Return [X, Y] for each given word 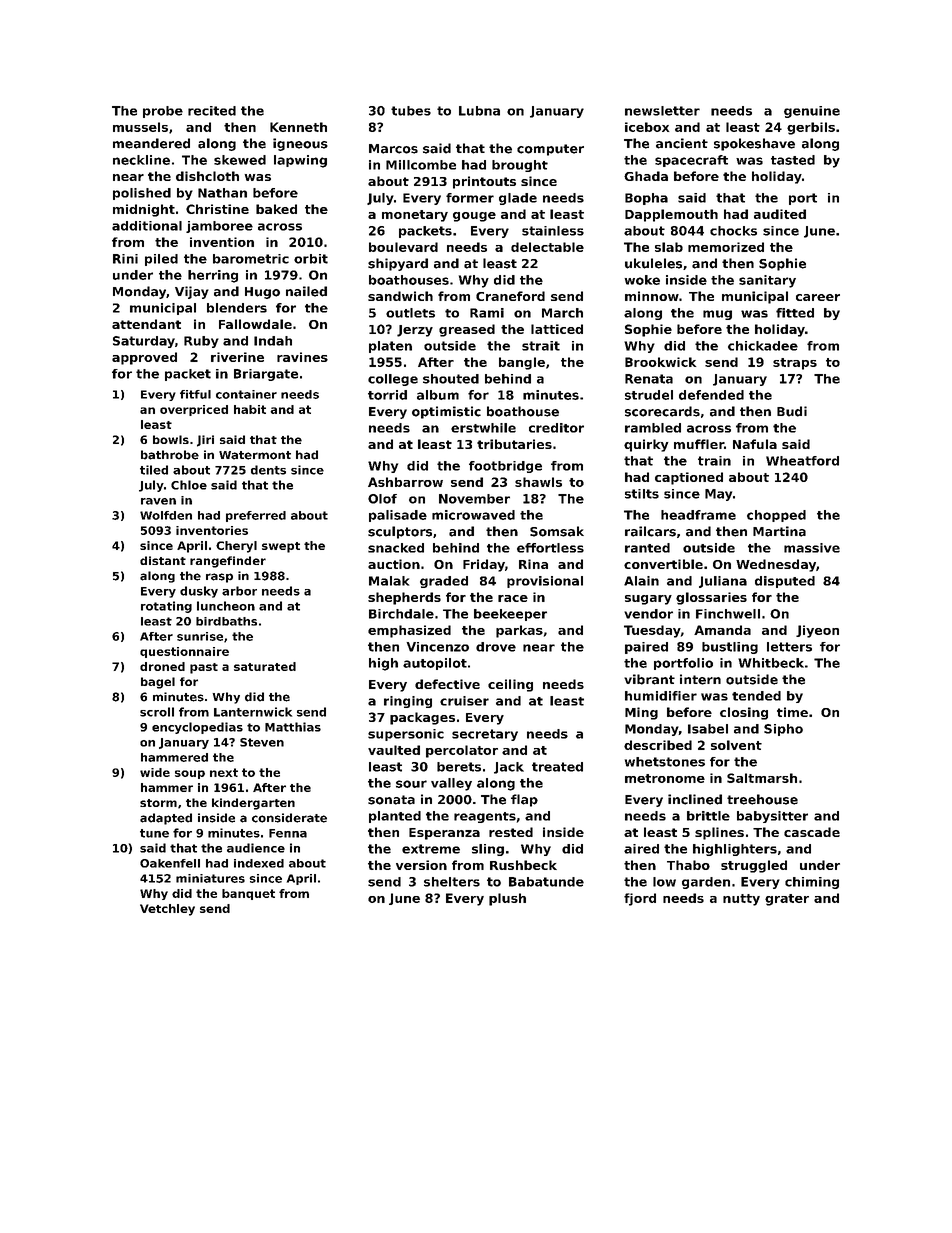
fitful [195, 394]
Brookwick [660, 362]
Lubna [479, 111]
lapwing [300, 161]
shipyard [398, 264]
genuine [812, 112]
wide [155, 772]
